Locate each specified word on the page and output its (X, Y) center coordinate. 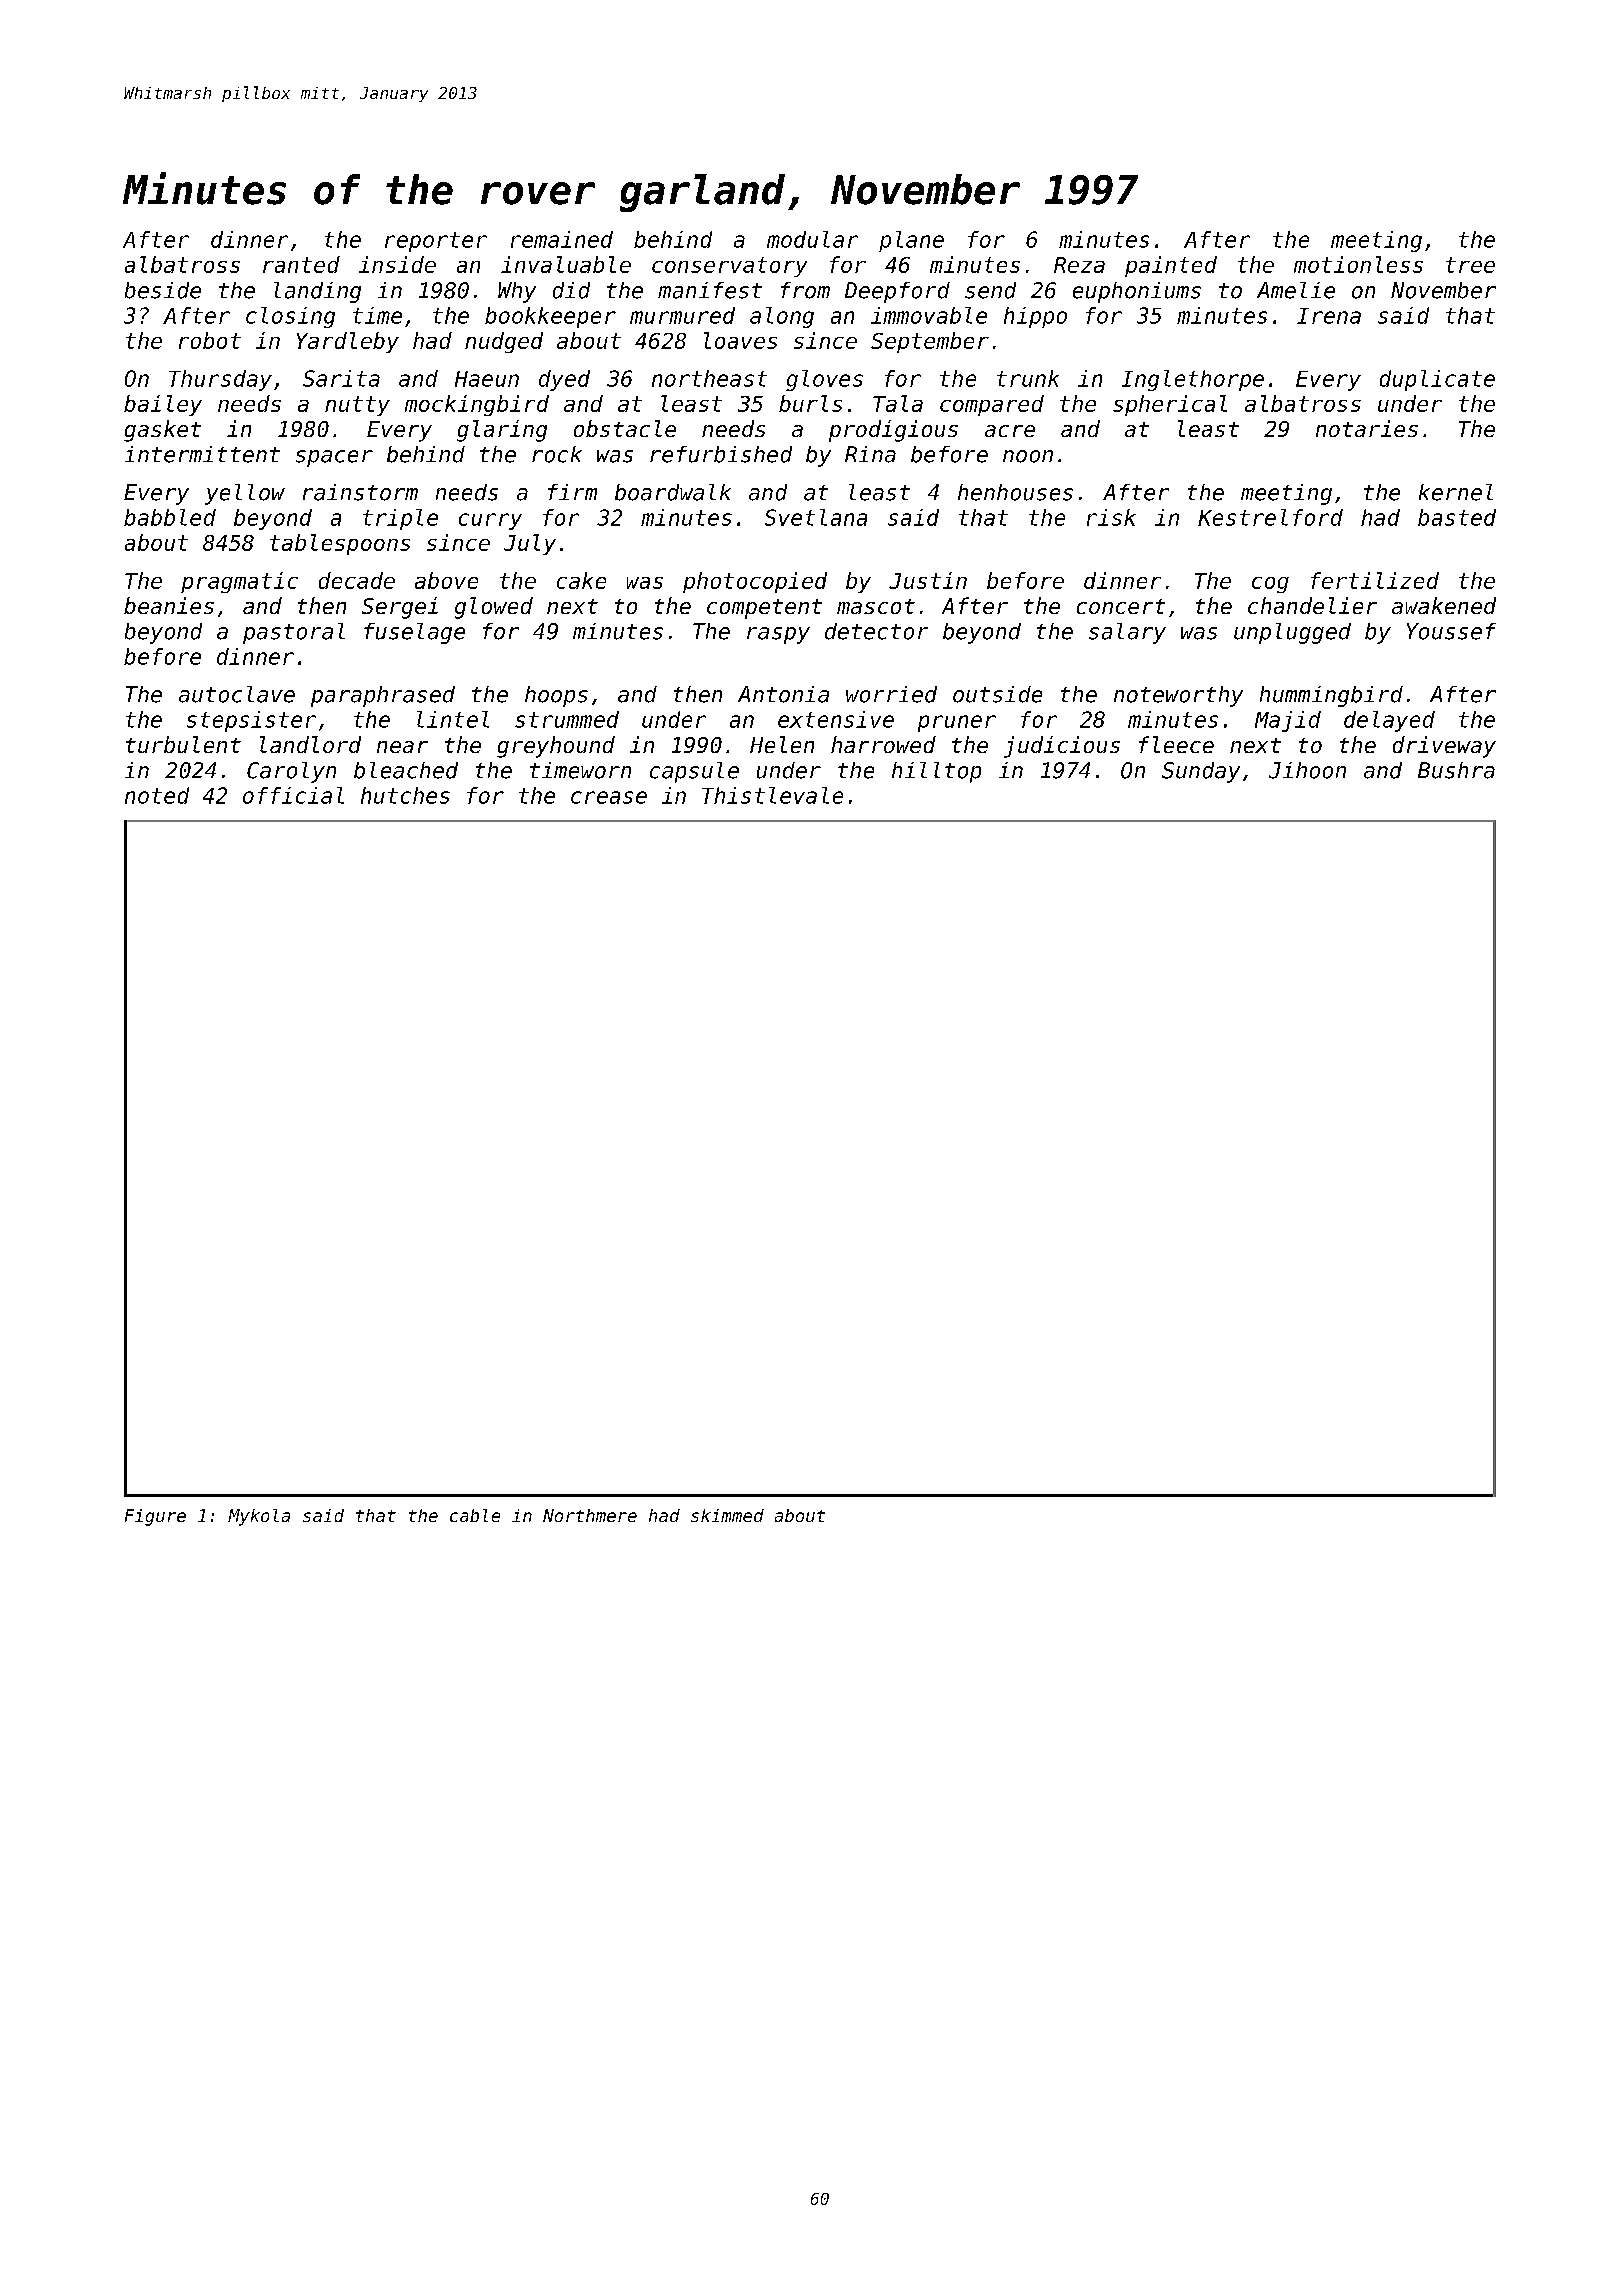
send (990, 290)
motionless (1358, 264)
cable (475, 1515)
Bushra (1456, 770)
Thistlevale (772, 795)
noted (157, 795)
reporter (436, 242)
